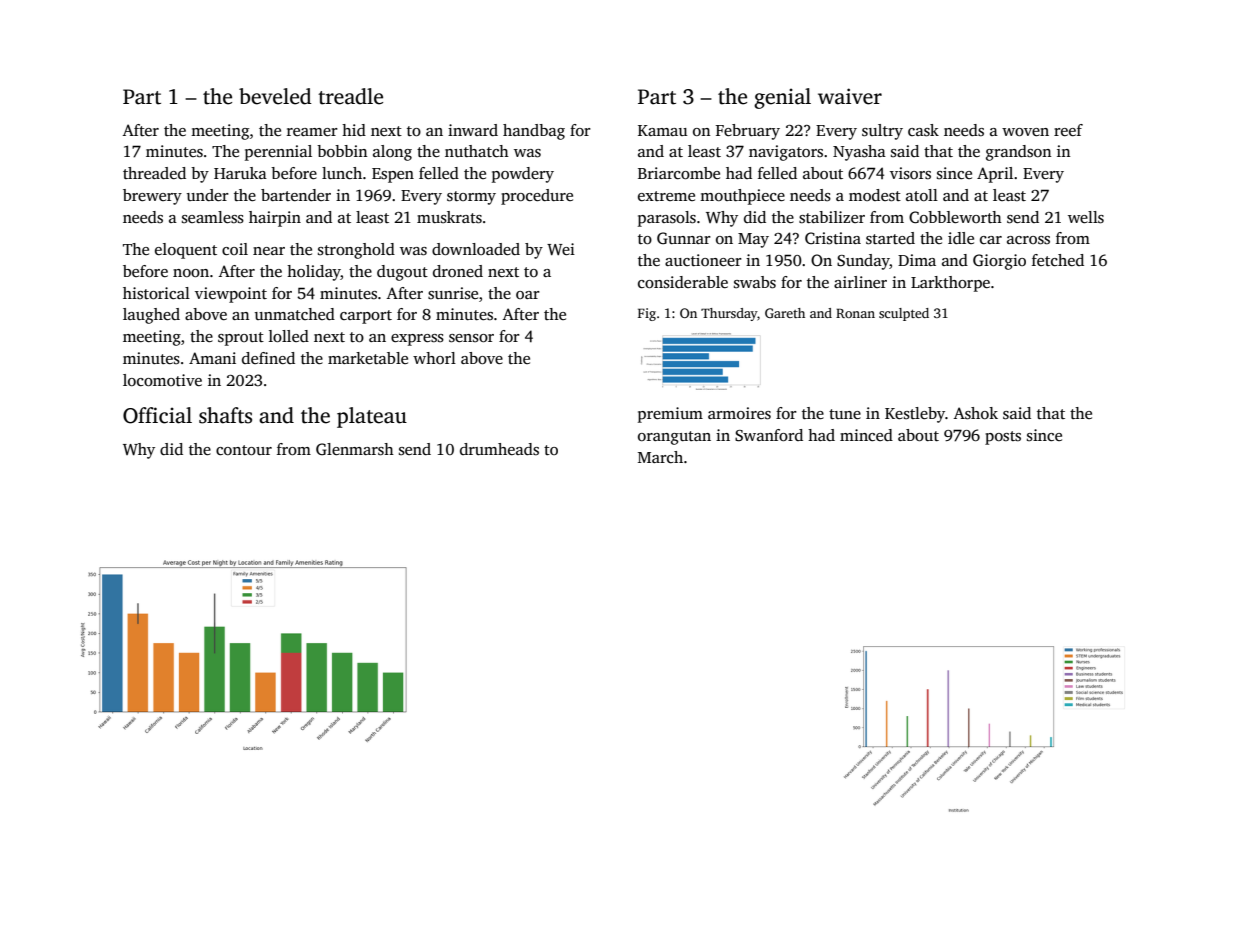  I want to click on reef, so click(1068, 130).
